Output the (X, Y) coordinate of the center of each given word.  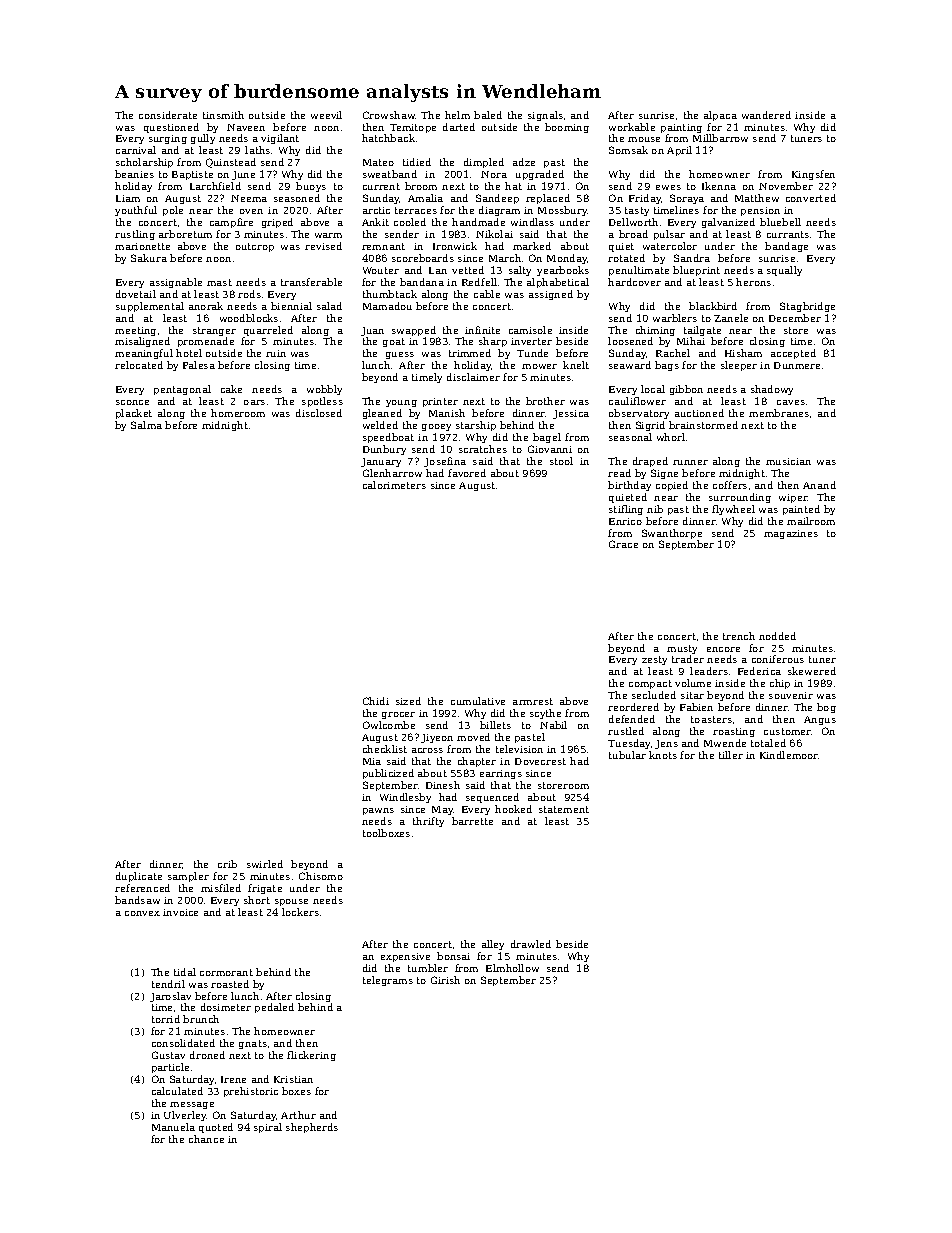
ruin (276, 353)
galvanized (728, 223)
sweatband (390, 174)
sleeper (739, 366)
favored (467, 473)
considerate (168, 115)
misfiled (221, 888)
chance (206, 1139)
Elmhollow (512, 968)
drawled (531, 944)
